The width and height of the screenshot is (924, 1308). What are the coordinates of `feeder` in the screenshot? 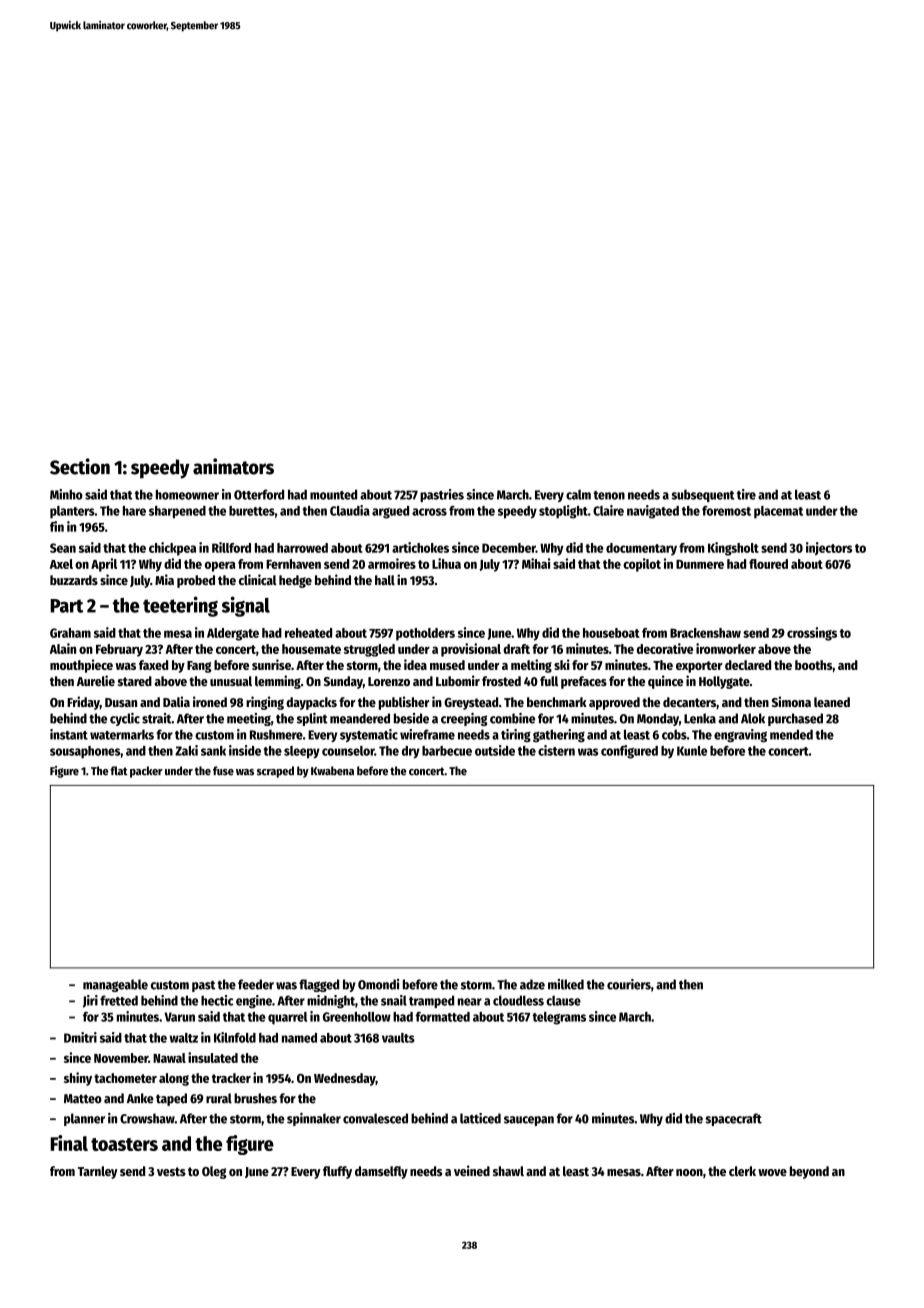 It's located at (256, 984).
